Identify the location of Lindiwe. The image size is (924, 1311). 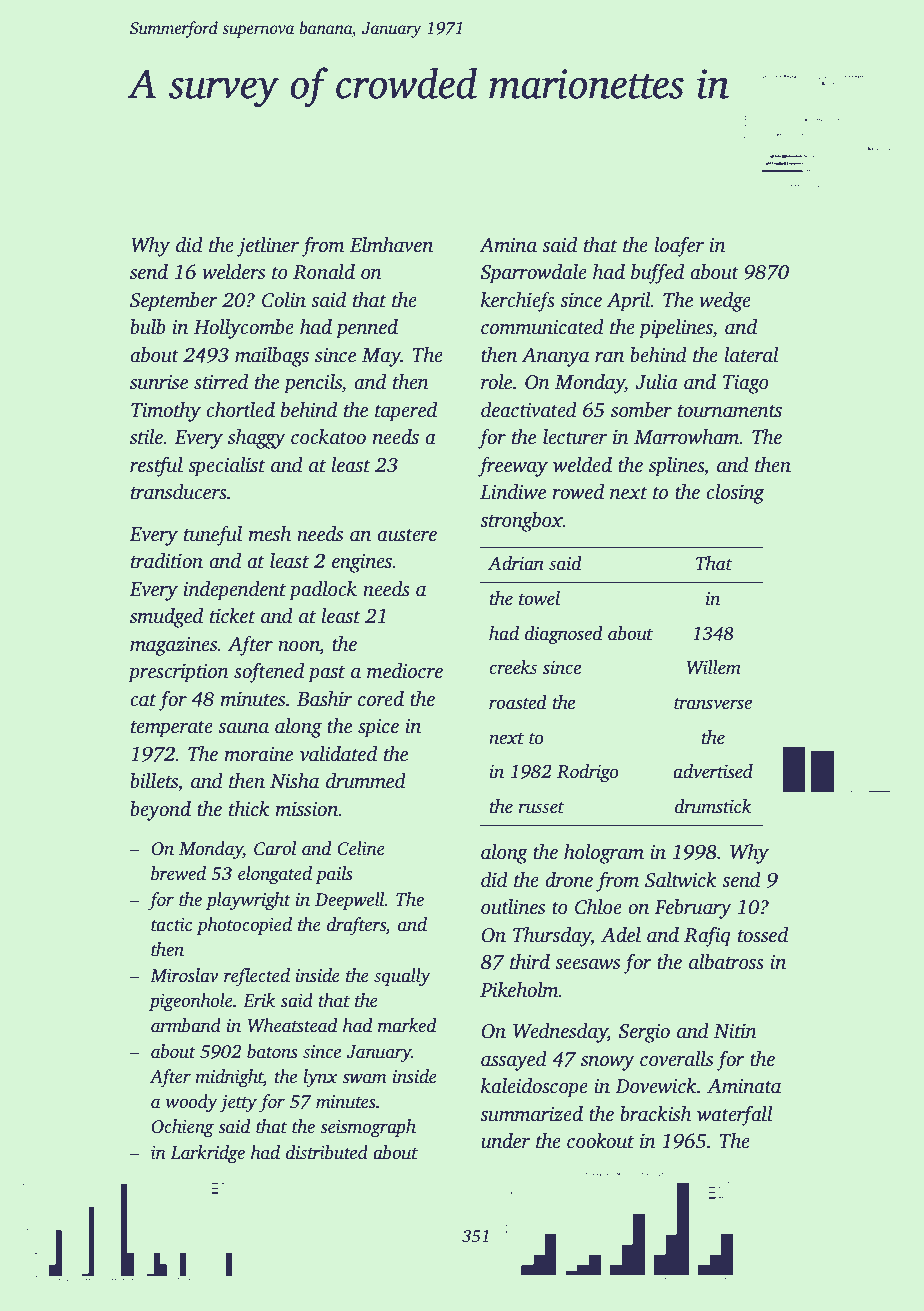
(513, 492).
